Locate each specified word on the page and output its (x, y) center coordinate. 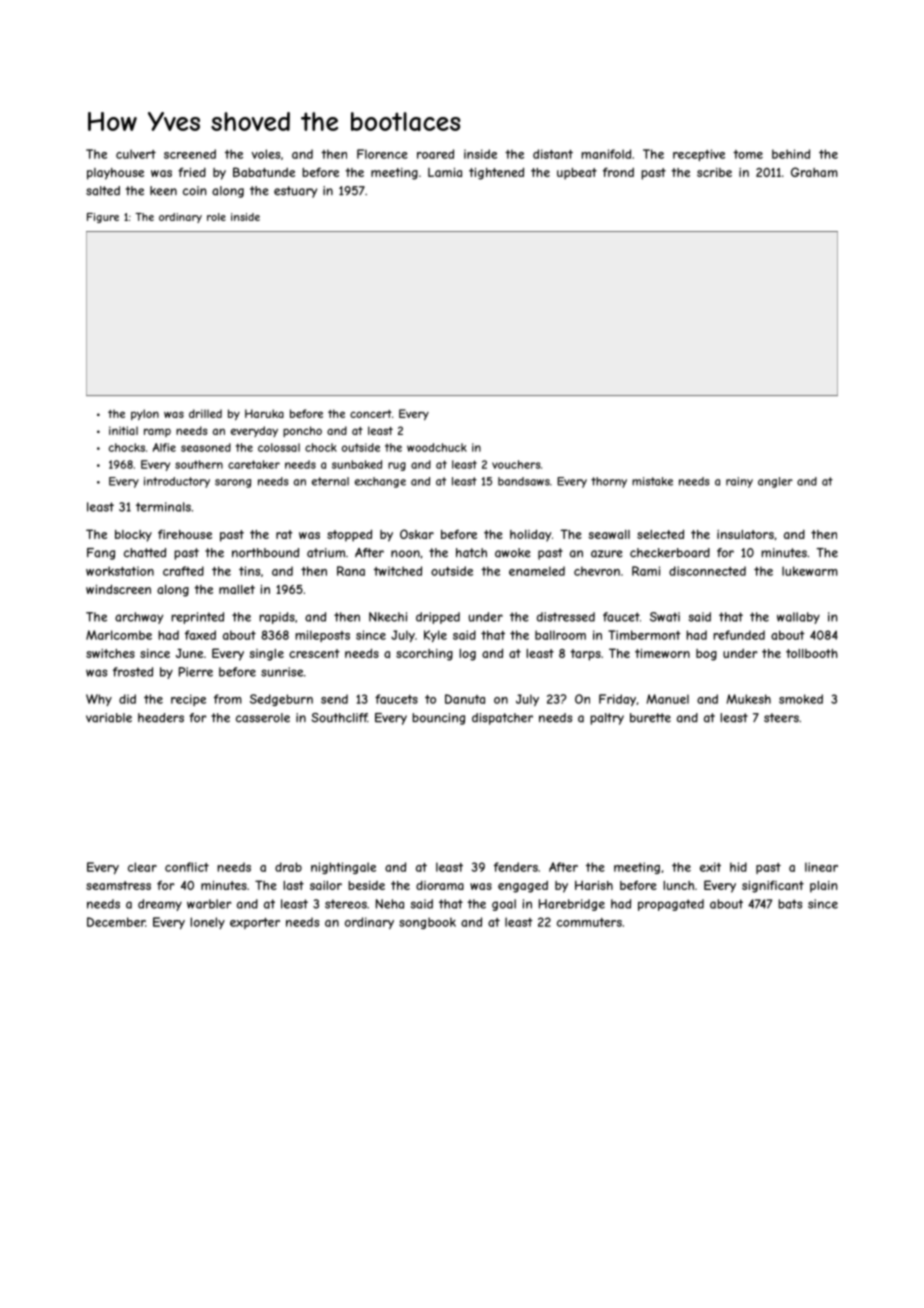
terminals (163, 507)
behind (791, 154)
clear (142, 867)
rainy (739, 482)
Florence (382, 154)
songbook (427, 923)
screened (190, 154)
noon (405, 554)
